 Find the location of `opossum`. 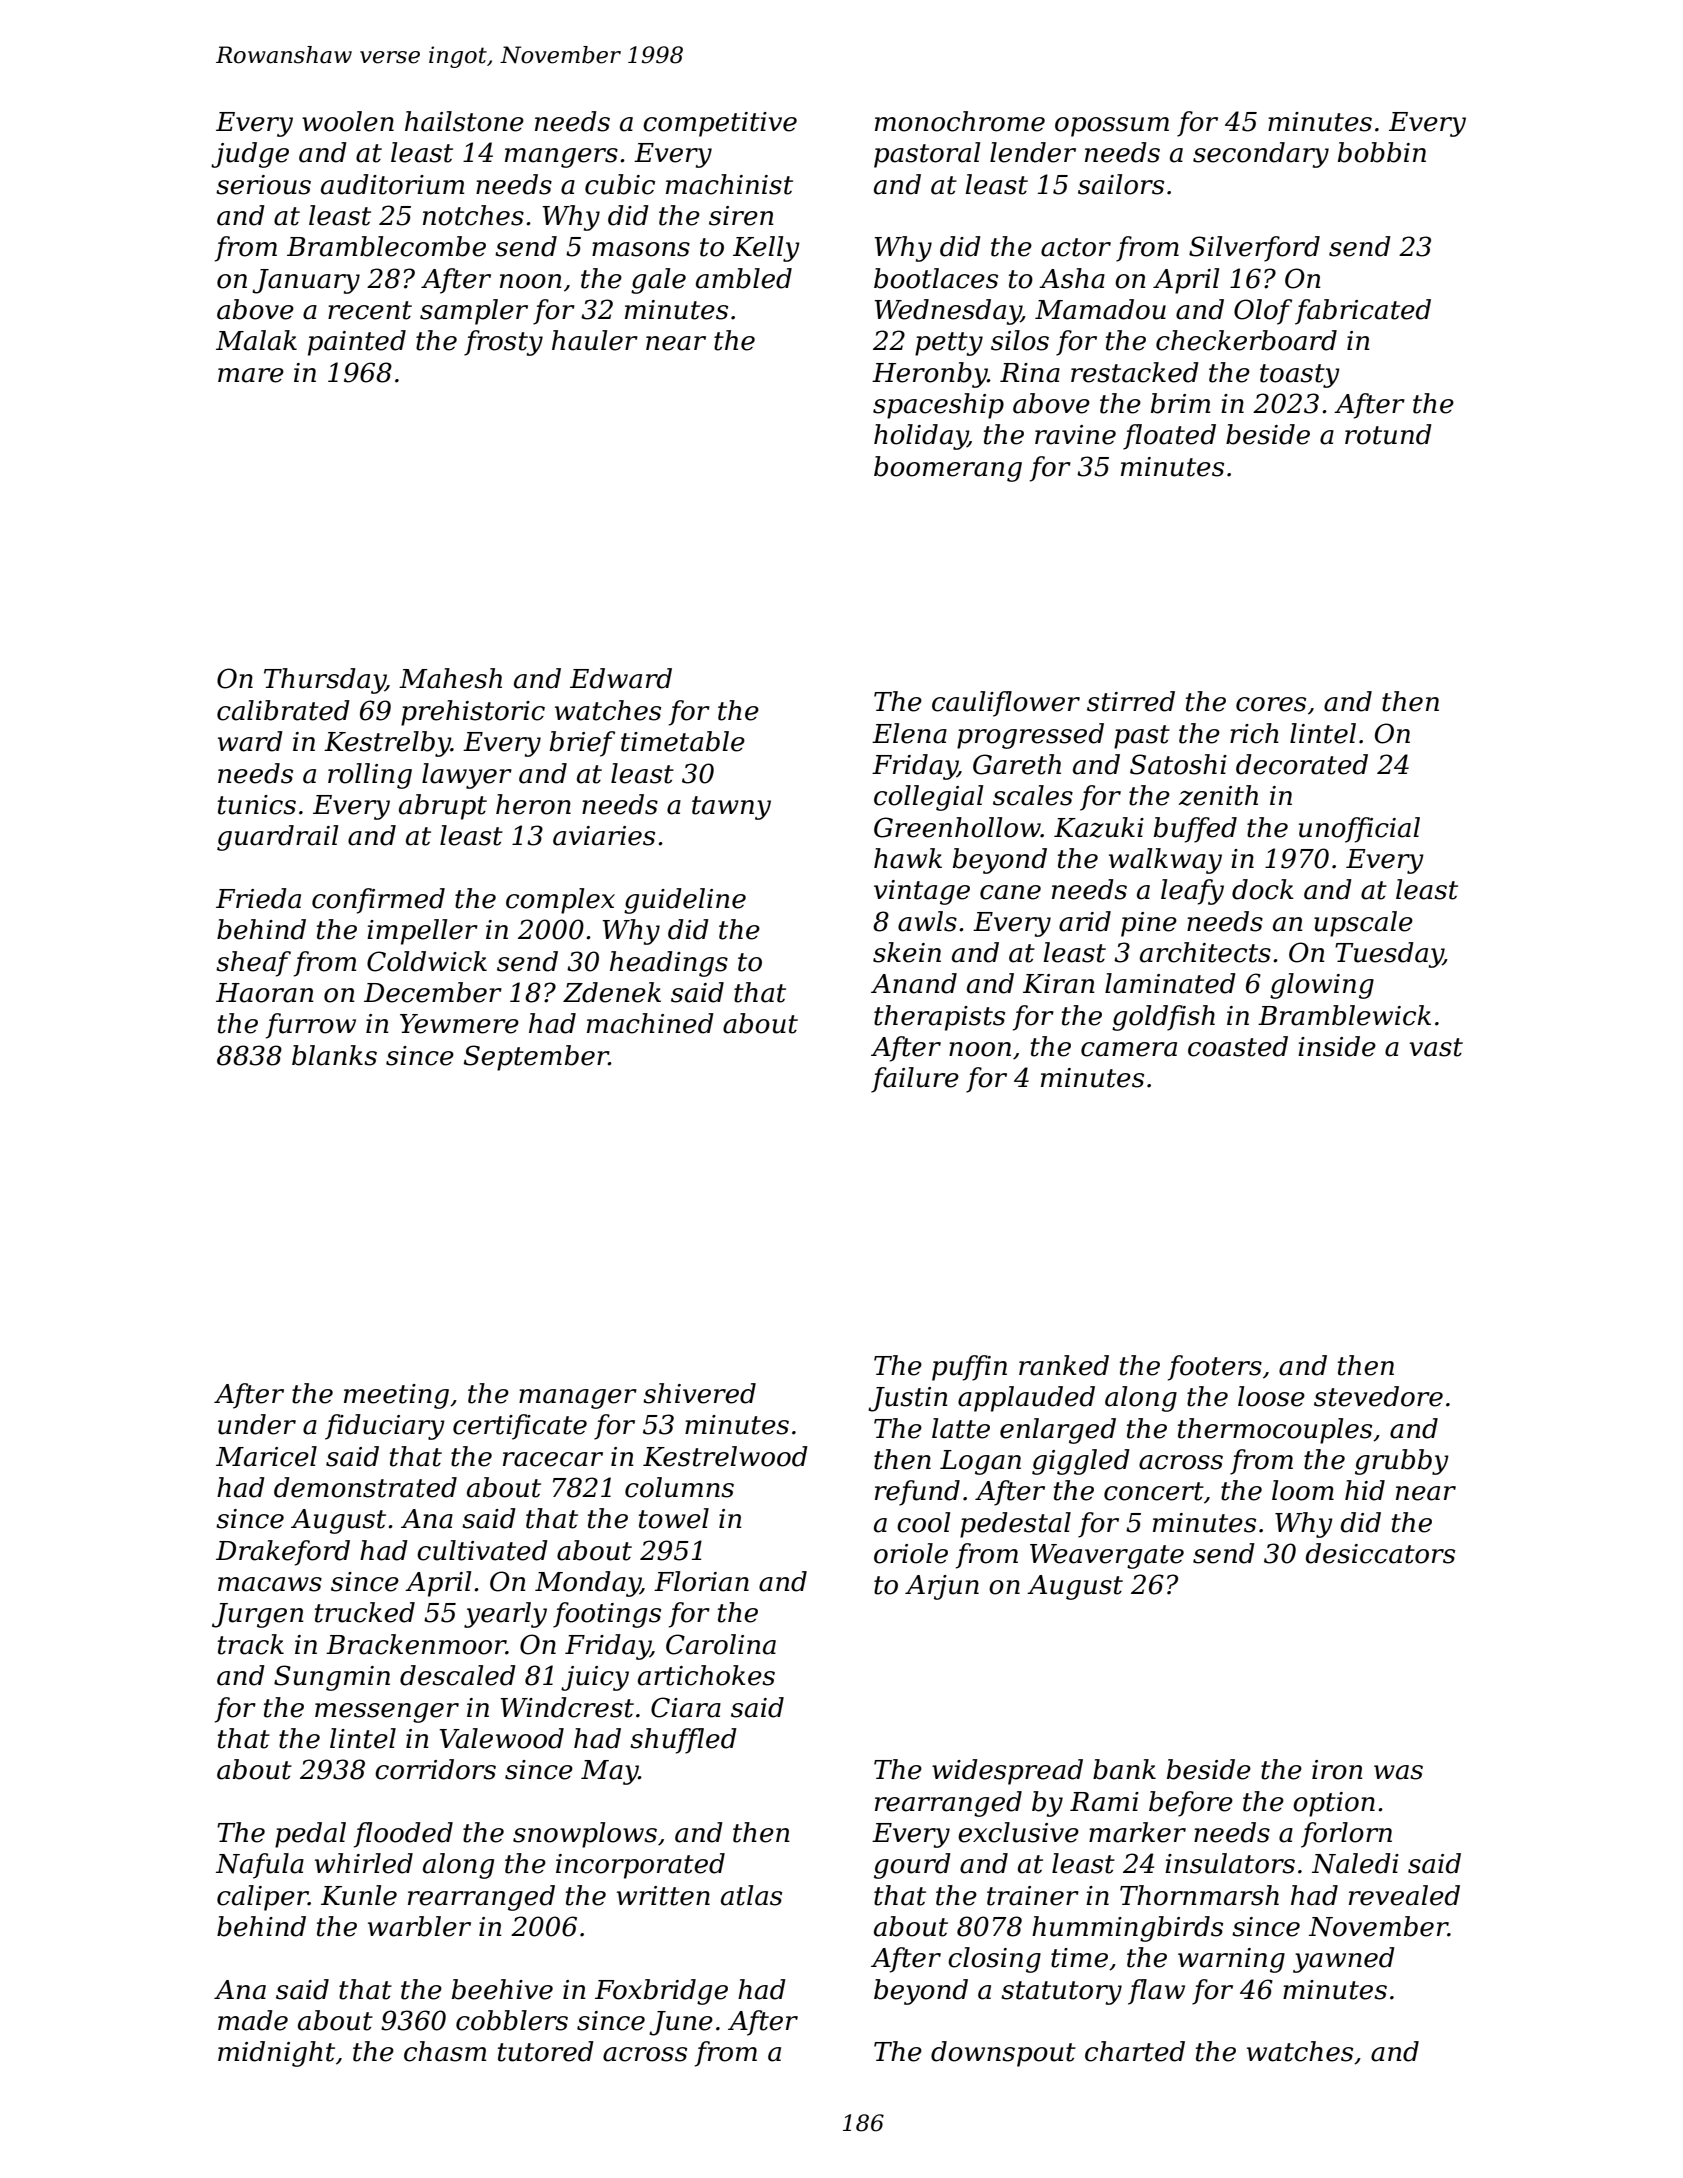

opossum is located at coordinates (1112, 127).
